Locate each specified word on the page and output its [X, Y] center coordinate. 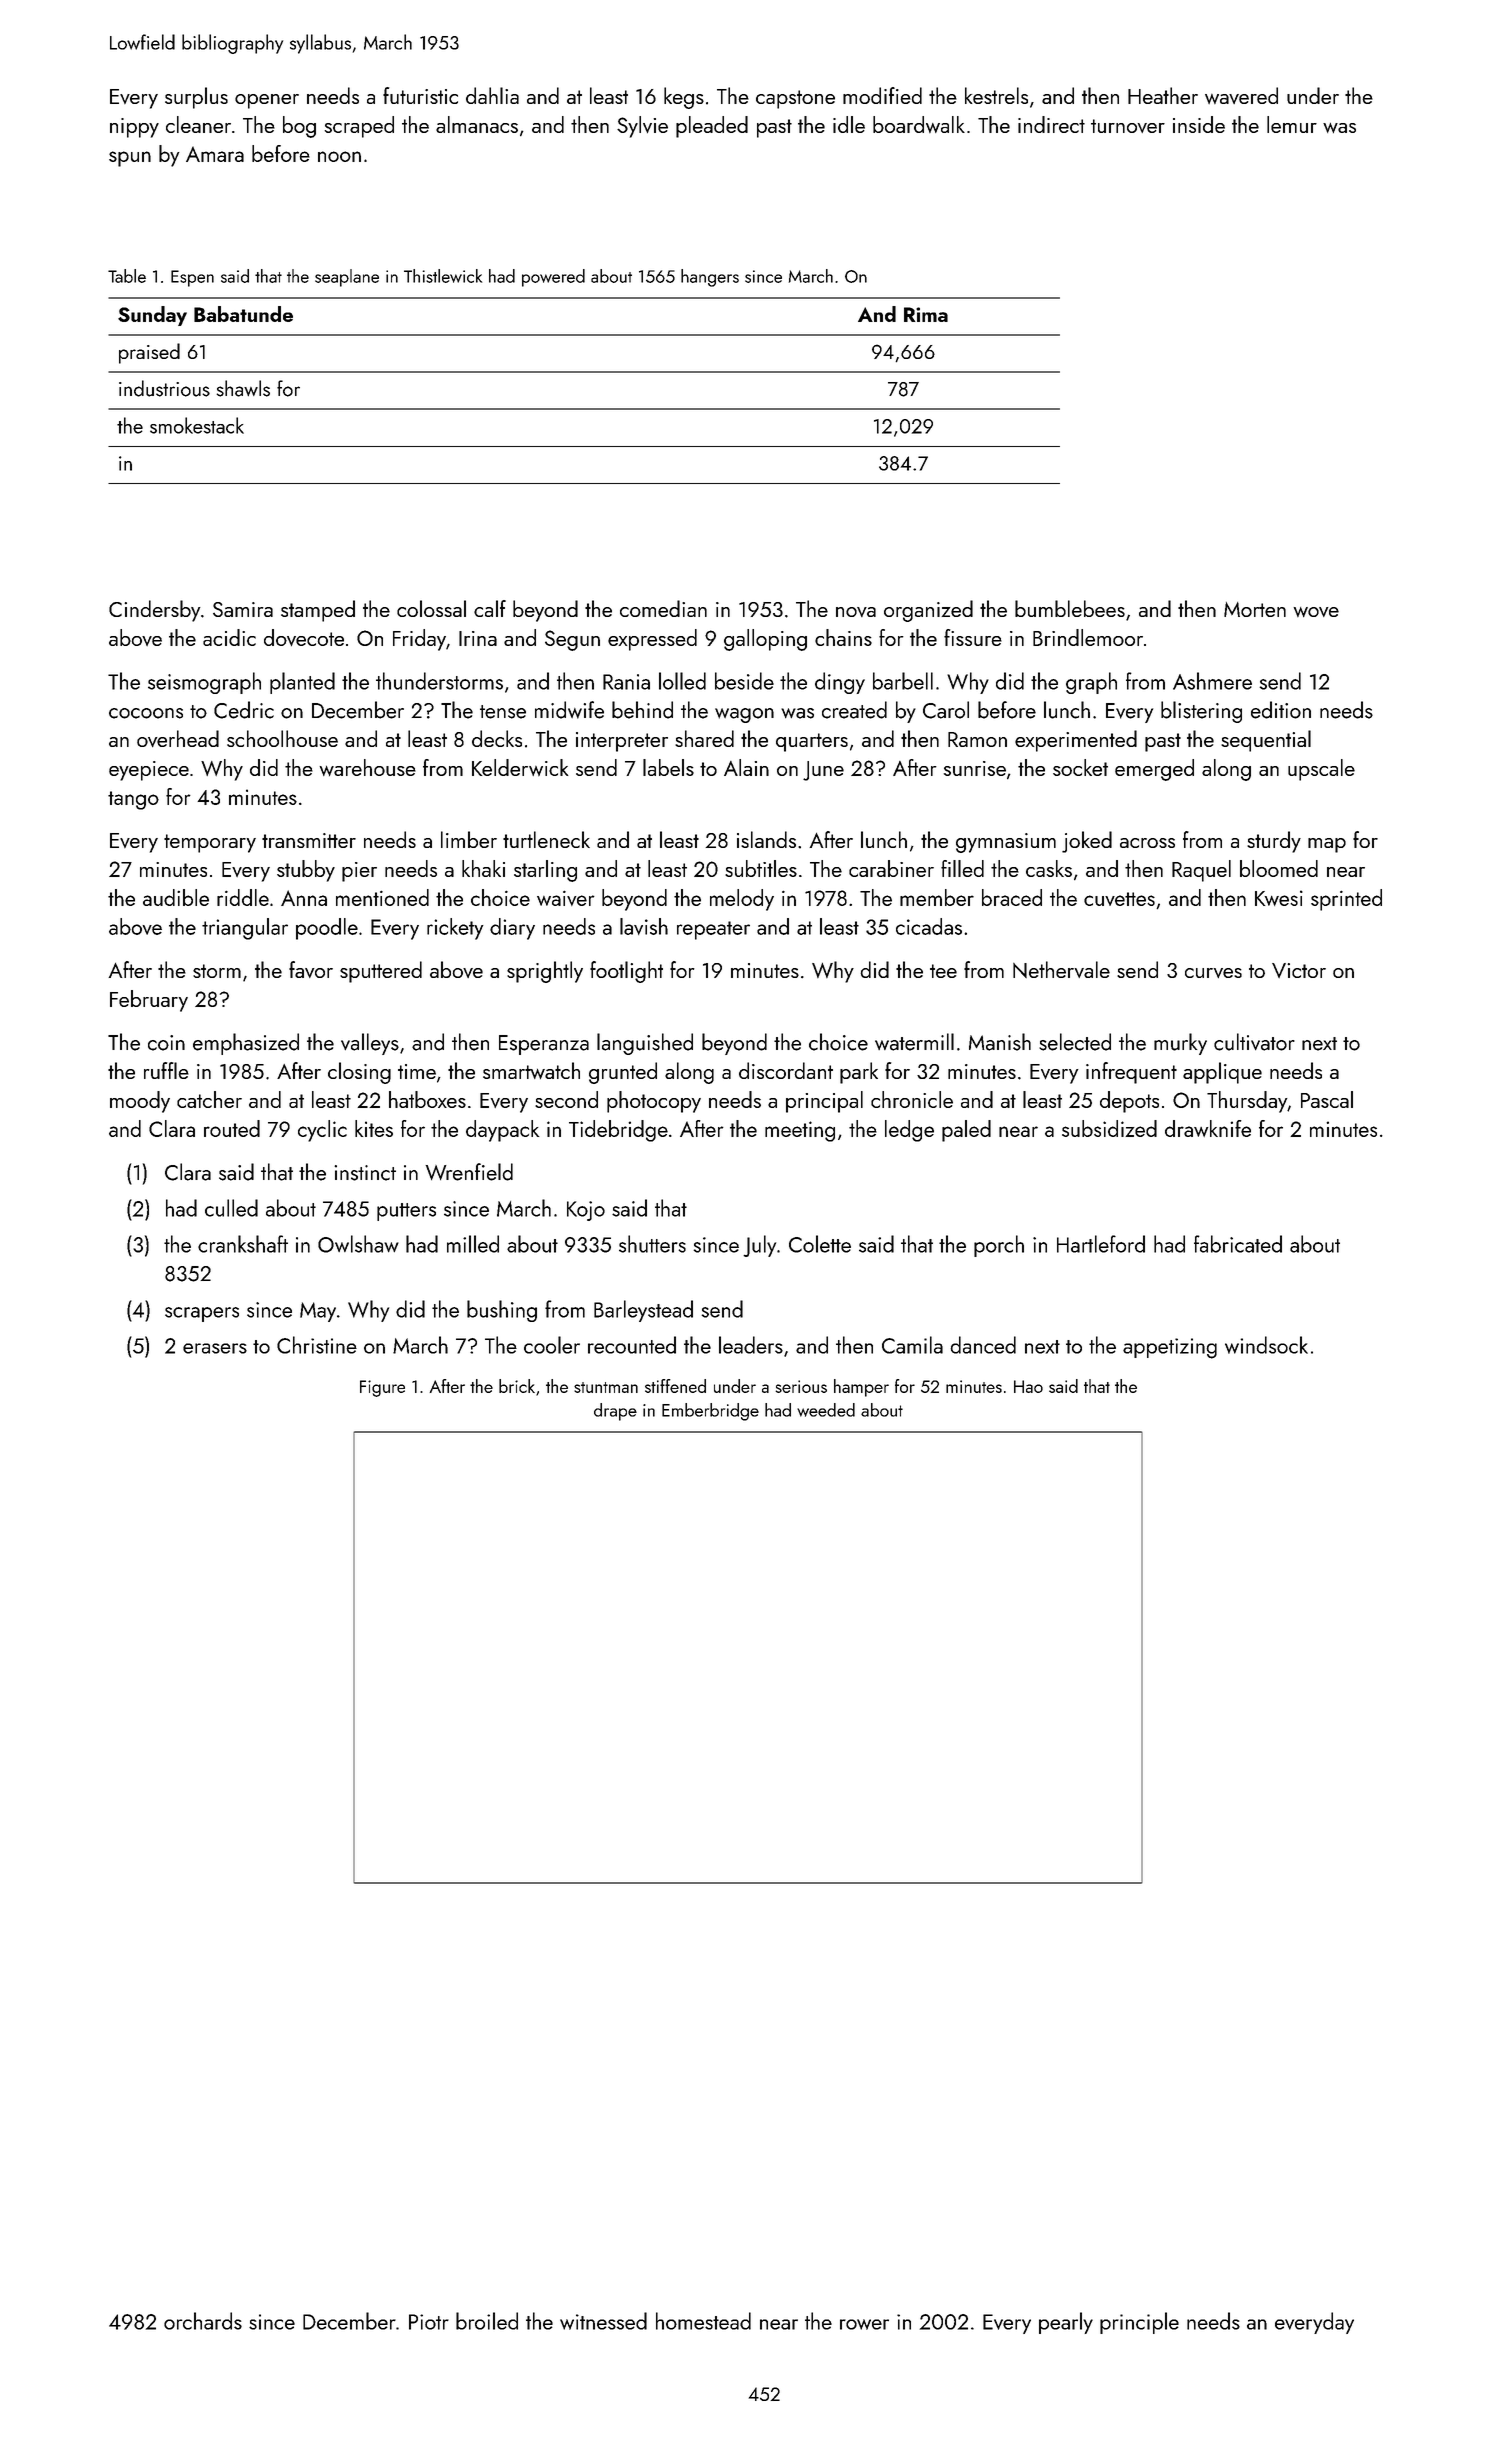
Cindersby [154, 611]
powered [553, 278]
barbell [903, 681]
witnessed [603, 2321]
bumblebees [1070, 608]
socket [1080, 767]
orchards [203, 2321]
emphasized [246, 1044]
